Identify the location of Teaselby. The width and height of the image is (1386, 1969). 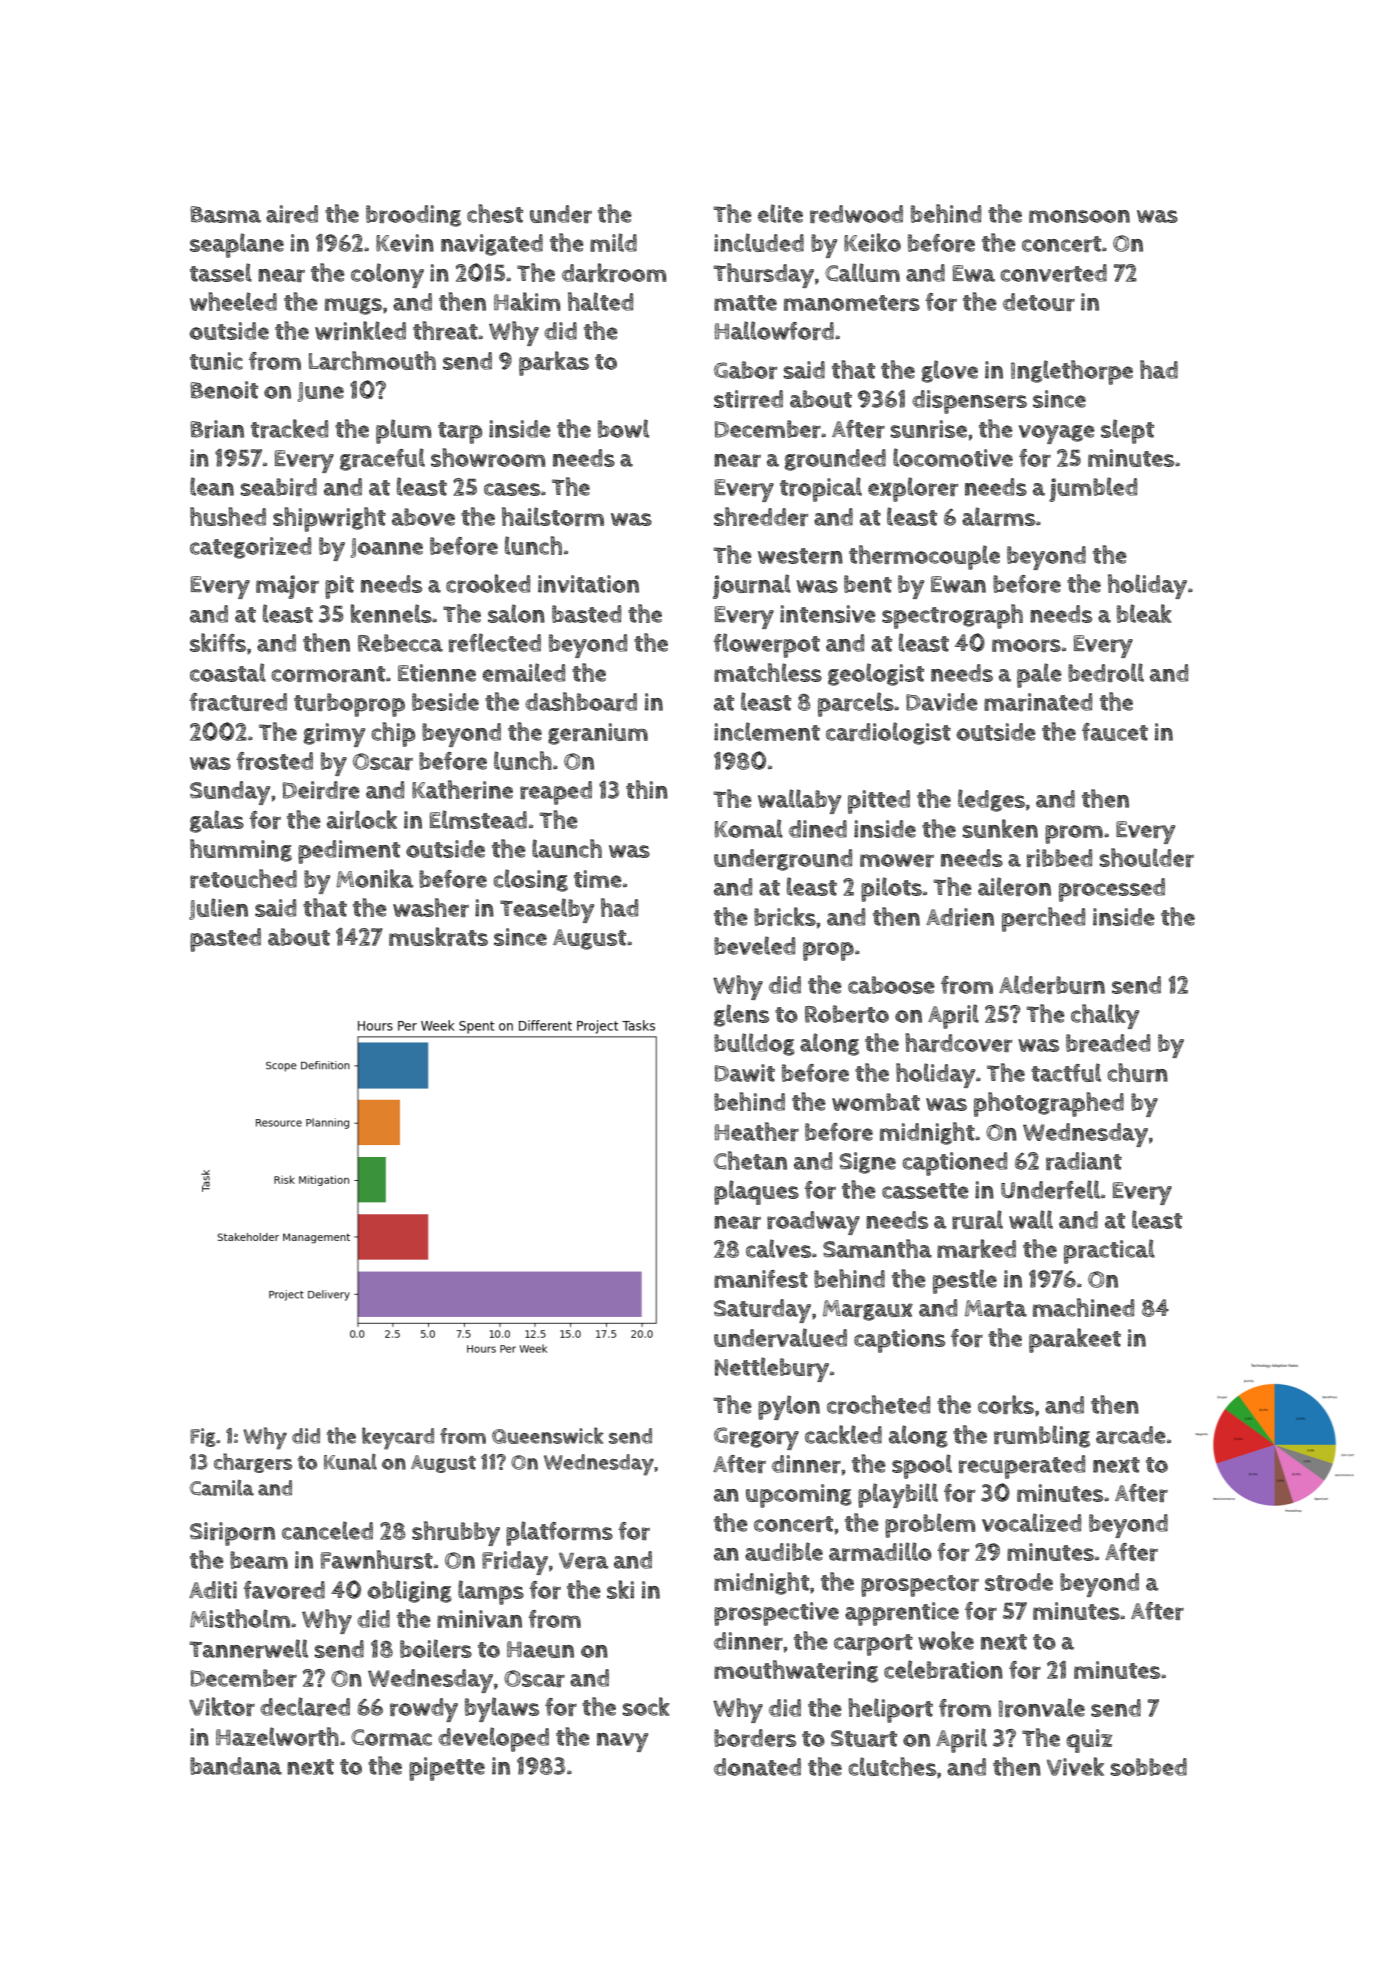
(547, 910).
